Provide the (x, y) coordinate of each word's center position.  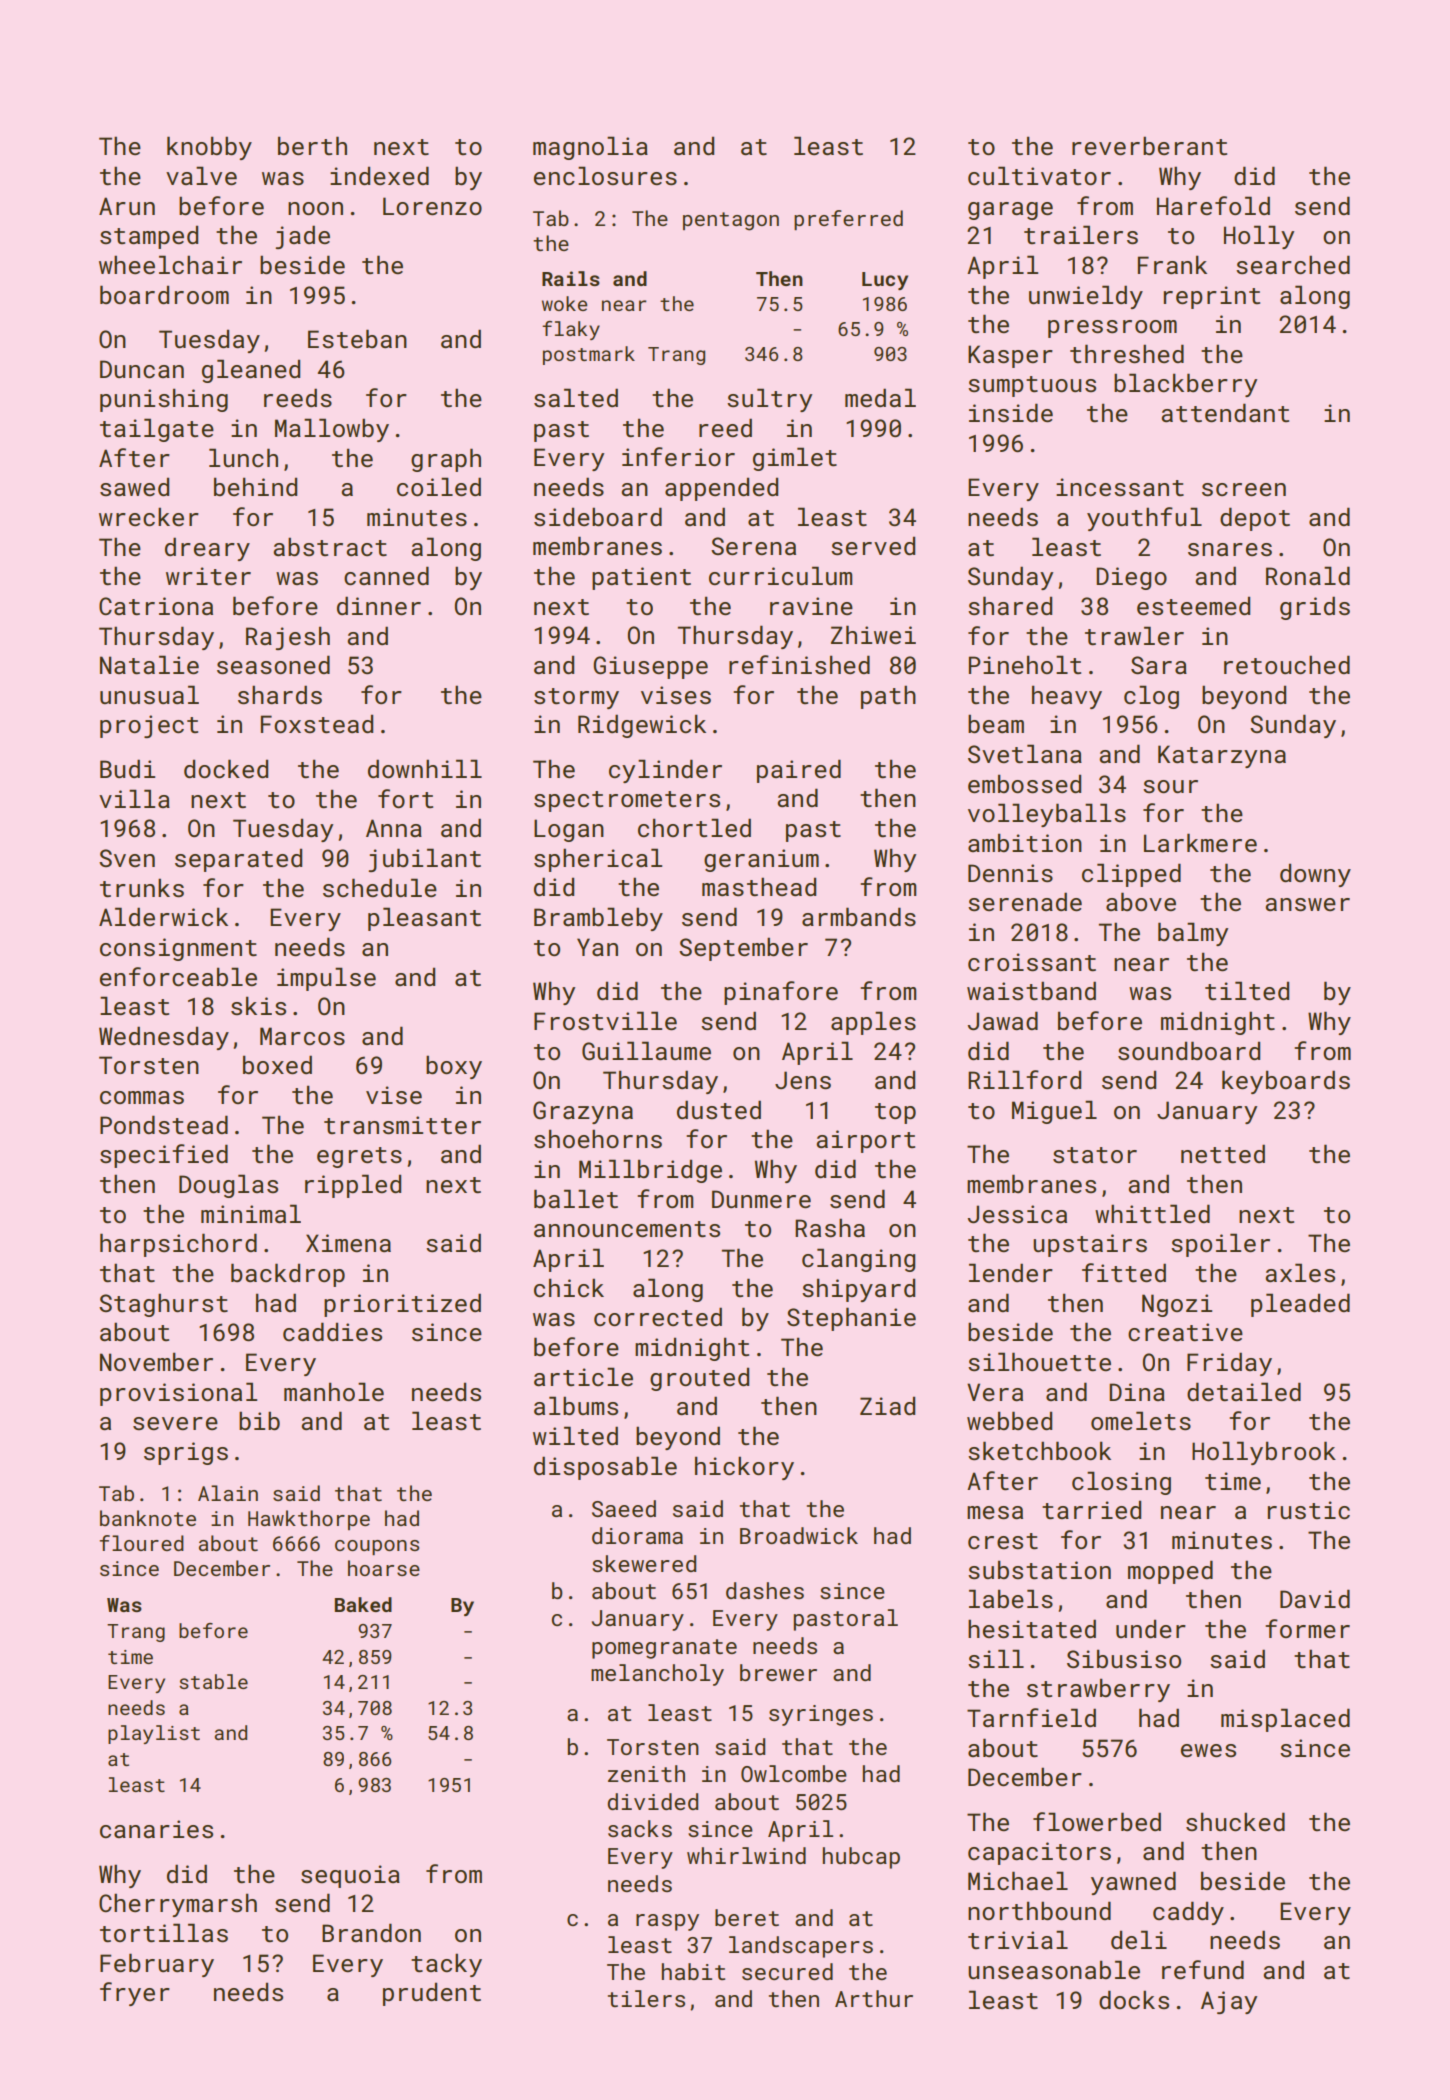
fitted (1124, 1272)
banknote (148, 1518)
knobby (209, 148)
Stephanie (851, 1319)
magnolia (590, 148)
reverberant (1149, 145)
